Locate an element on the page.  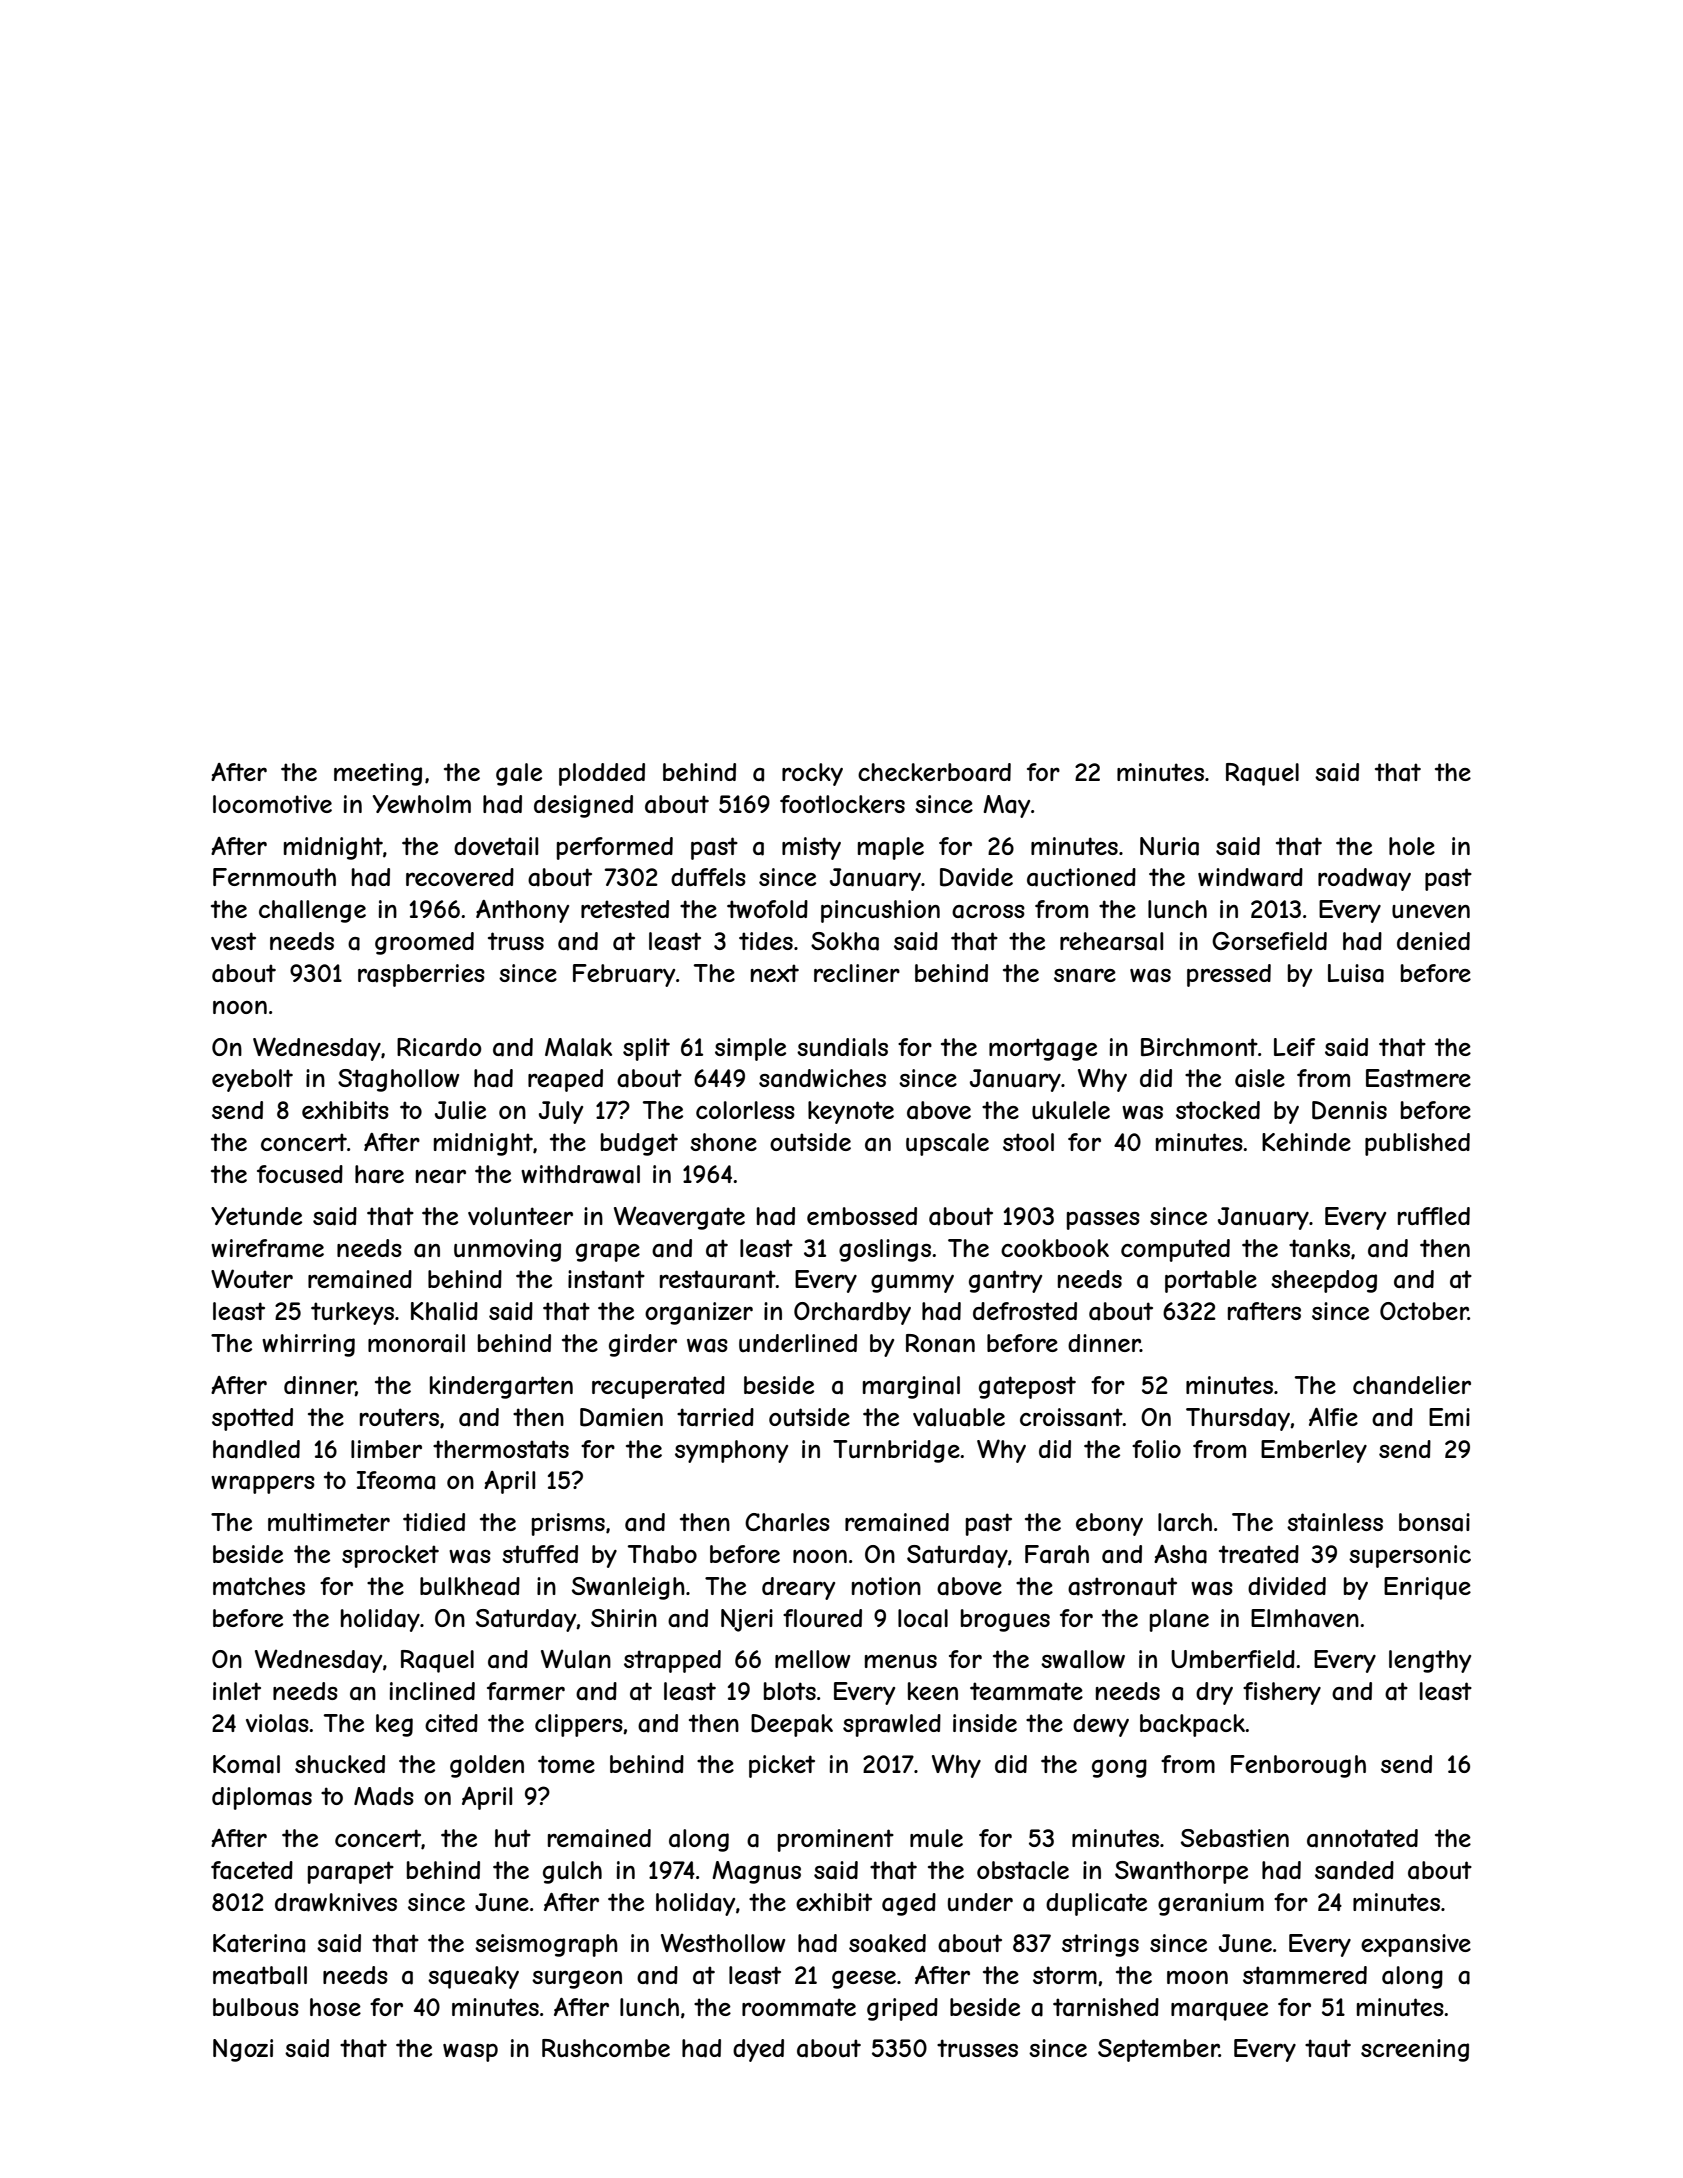
prisms is located at coordinates (568, 1524).
